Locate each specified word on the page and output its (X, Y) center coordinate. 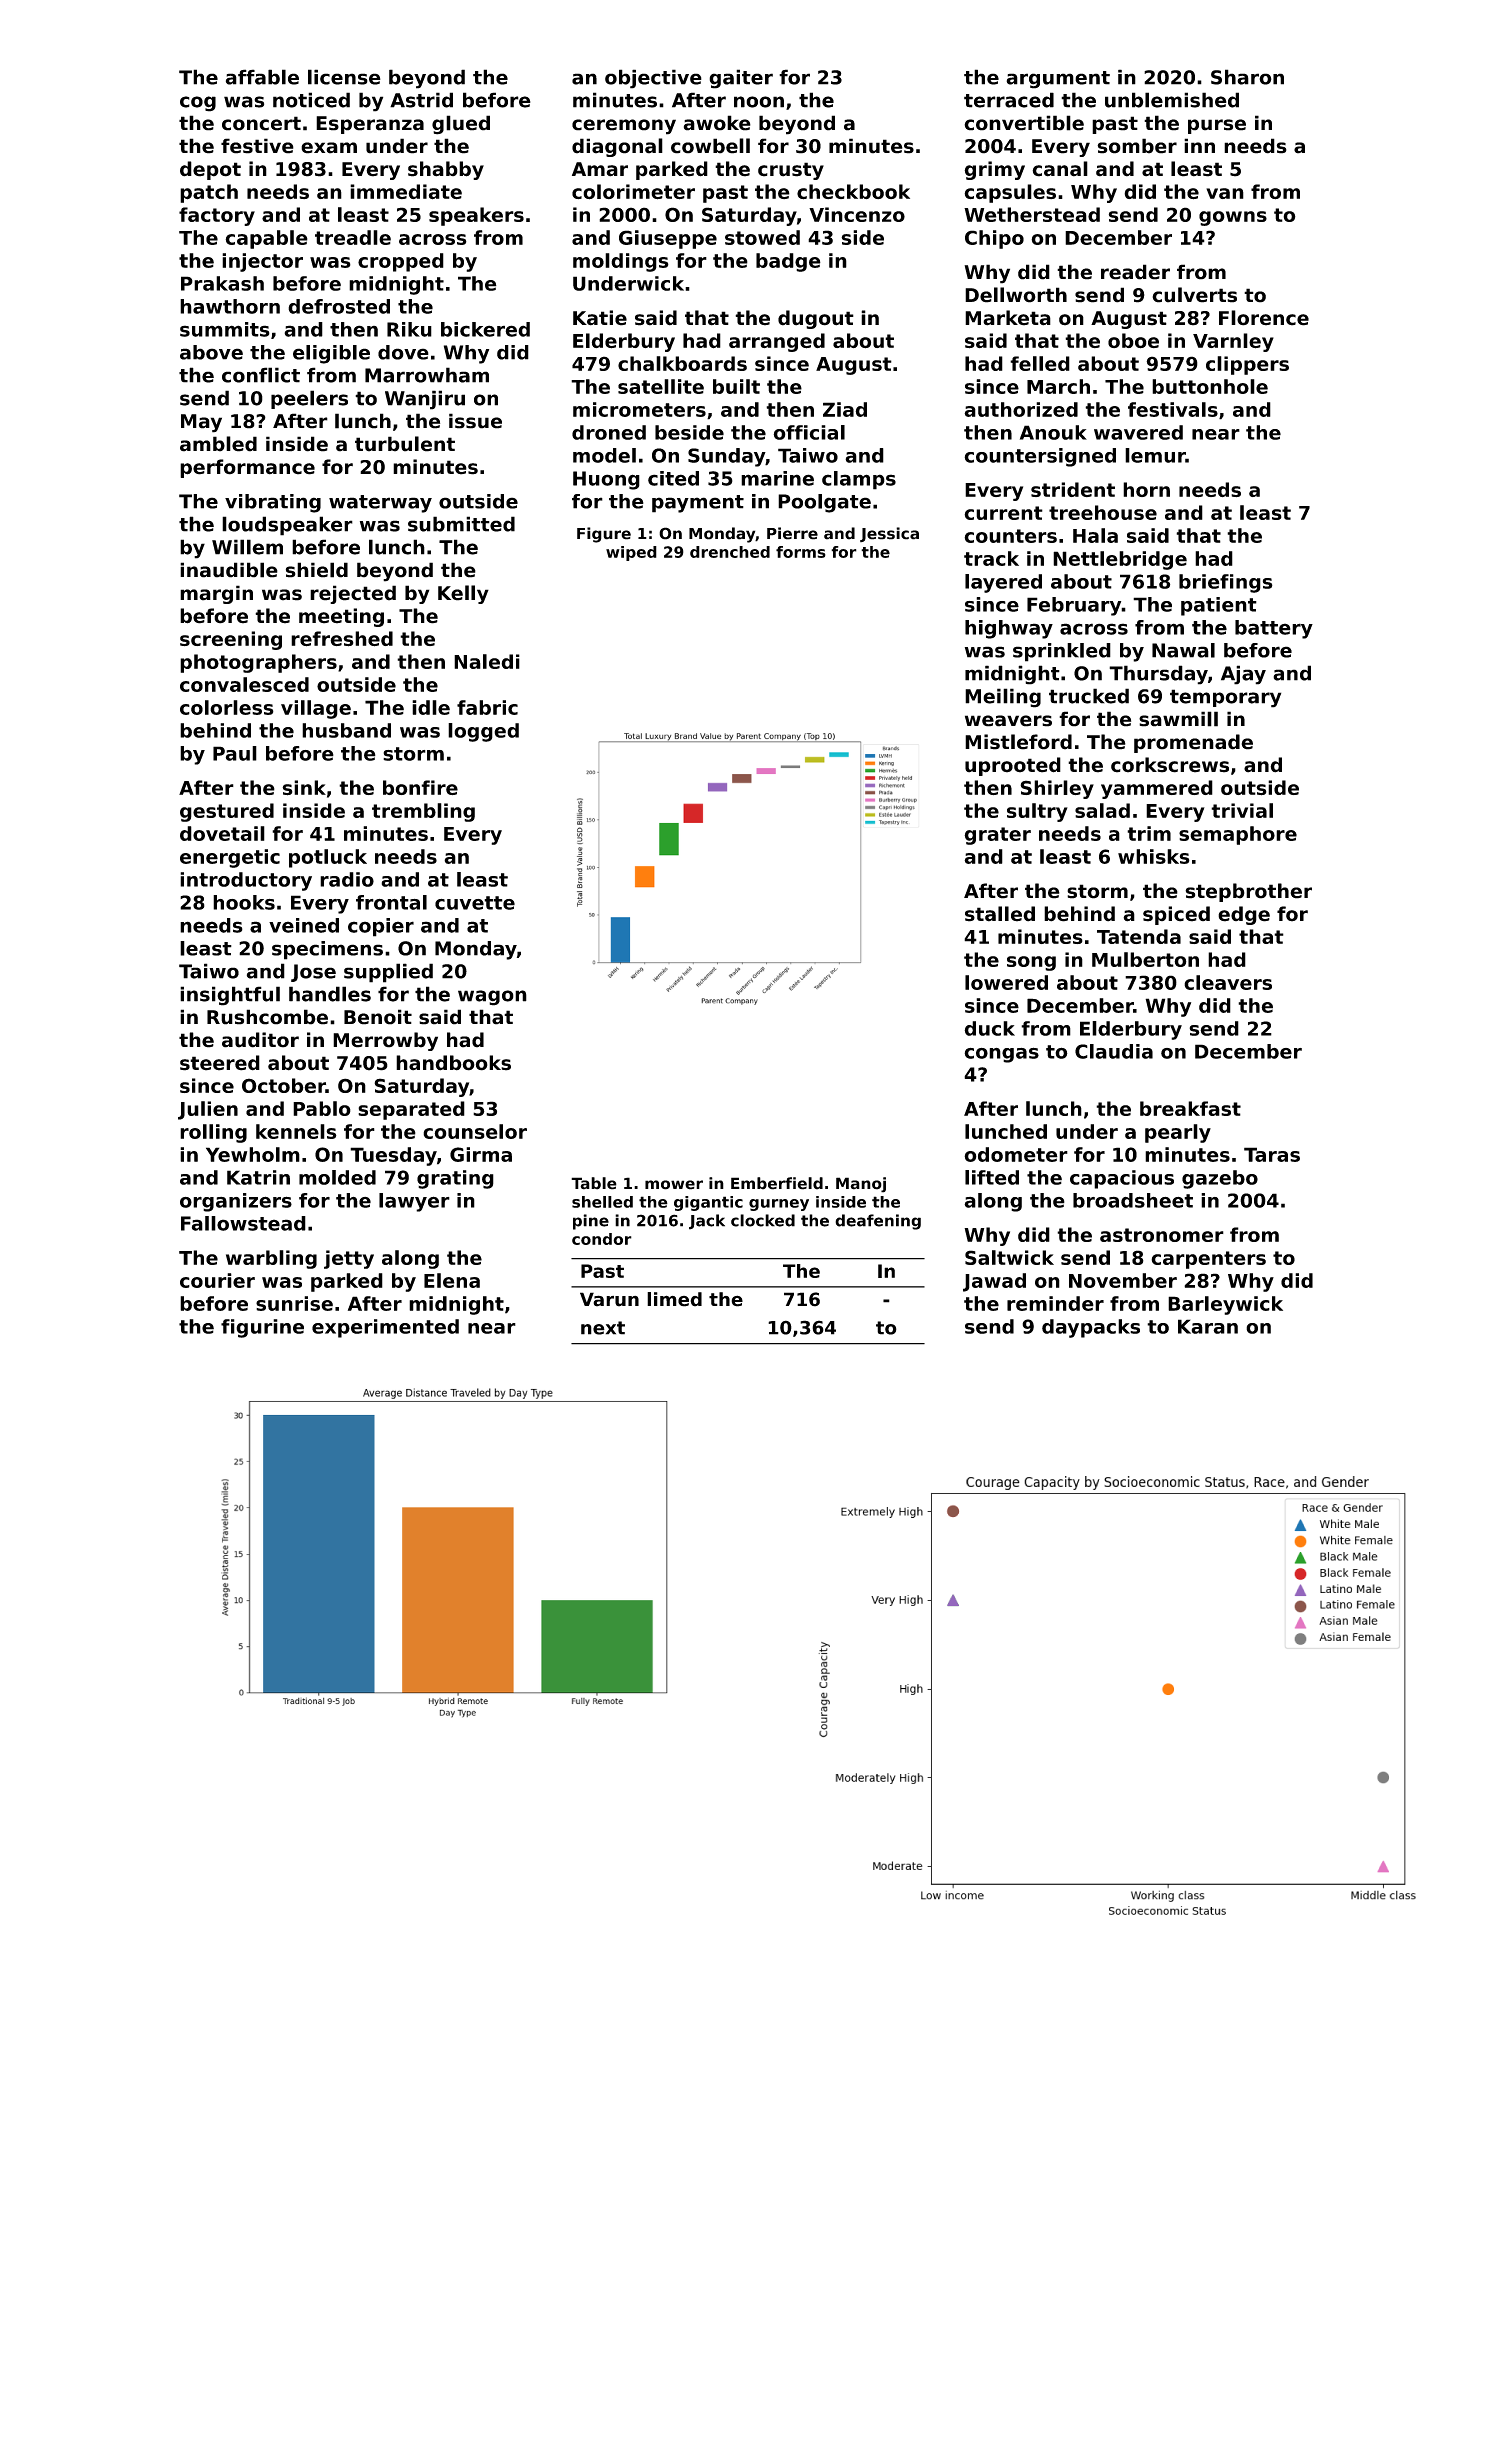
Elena (452, 1280)
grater (997, 836)
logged (483, 732)
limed (674, 1299)
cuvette (475, 903)
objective (653, 79)
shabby (446, 170)
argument (1058, 80)
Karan (1208, 1326)
